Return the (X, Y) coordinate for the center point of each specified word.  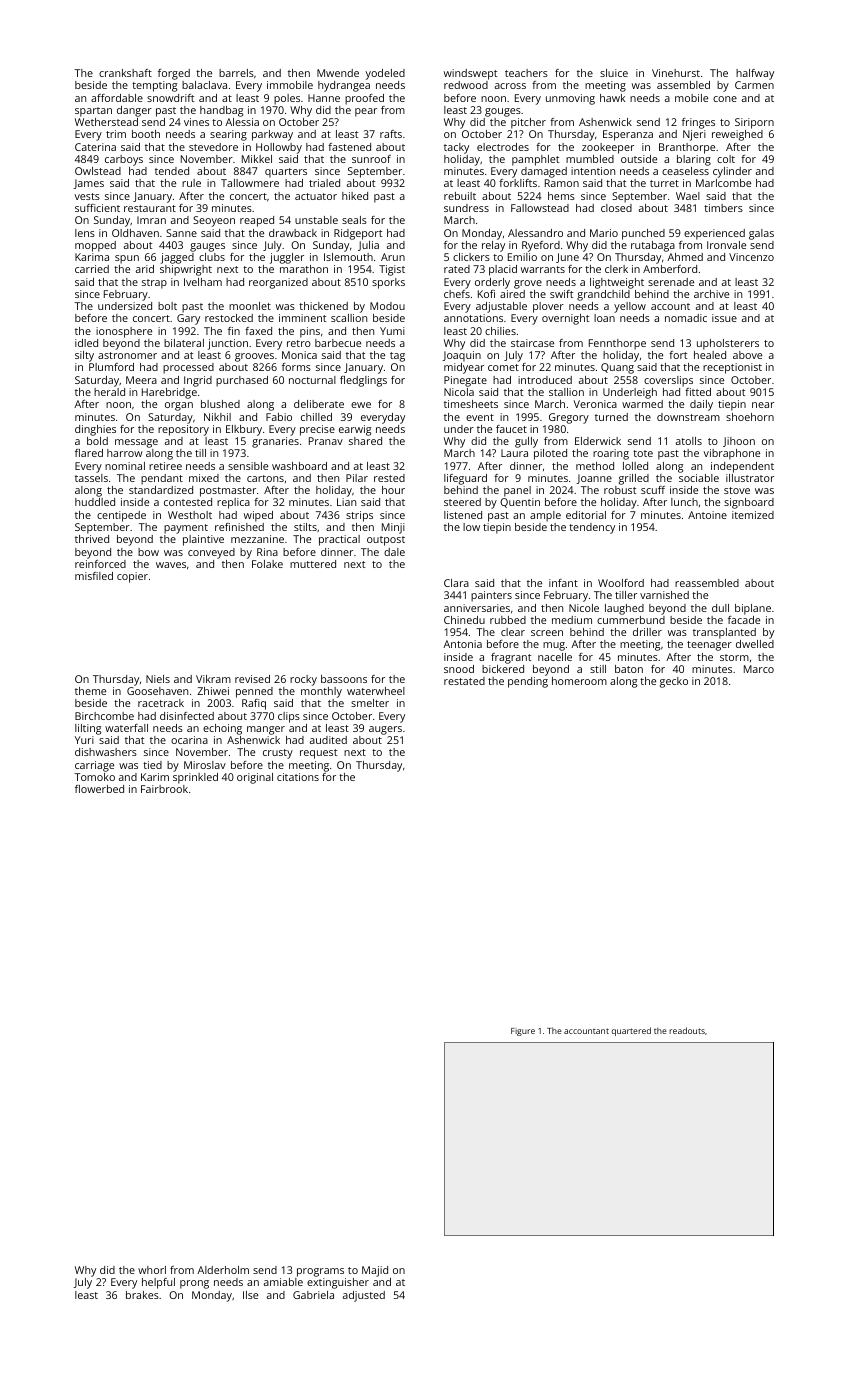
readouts (687, 1030)
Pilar (357, 478)
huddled (95, 502)
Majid (375, 1271)
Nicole (584, 608)
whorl (152, 1270)
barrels (236, 73)
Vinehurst (676, 73)
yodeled (385, 74)
